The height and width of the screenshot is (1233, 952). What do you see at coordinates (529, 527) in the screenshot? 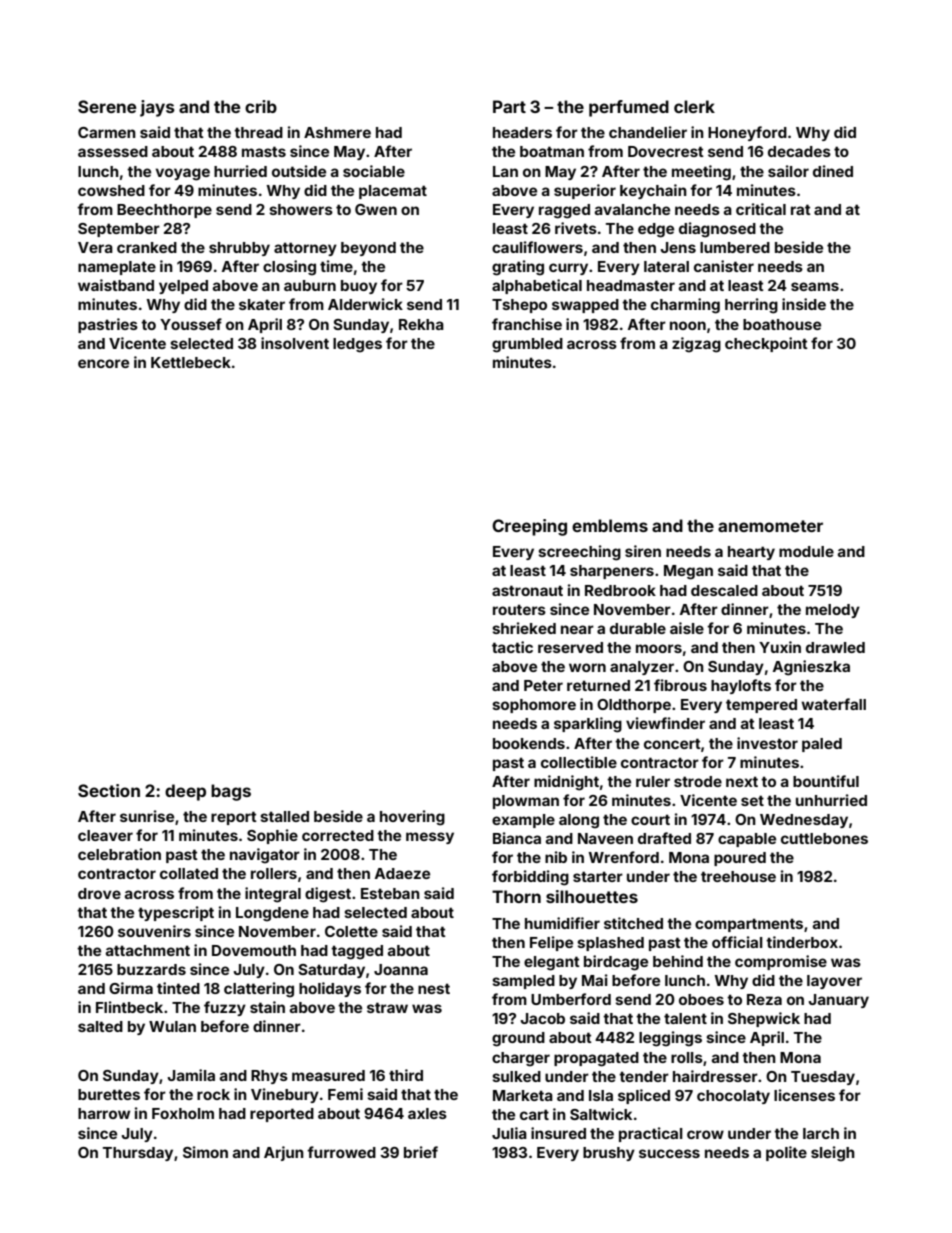
I see `Creeping` at bounding box center [529, 527].
